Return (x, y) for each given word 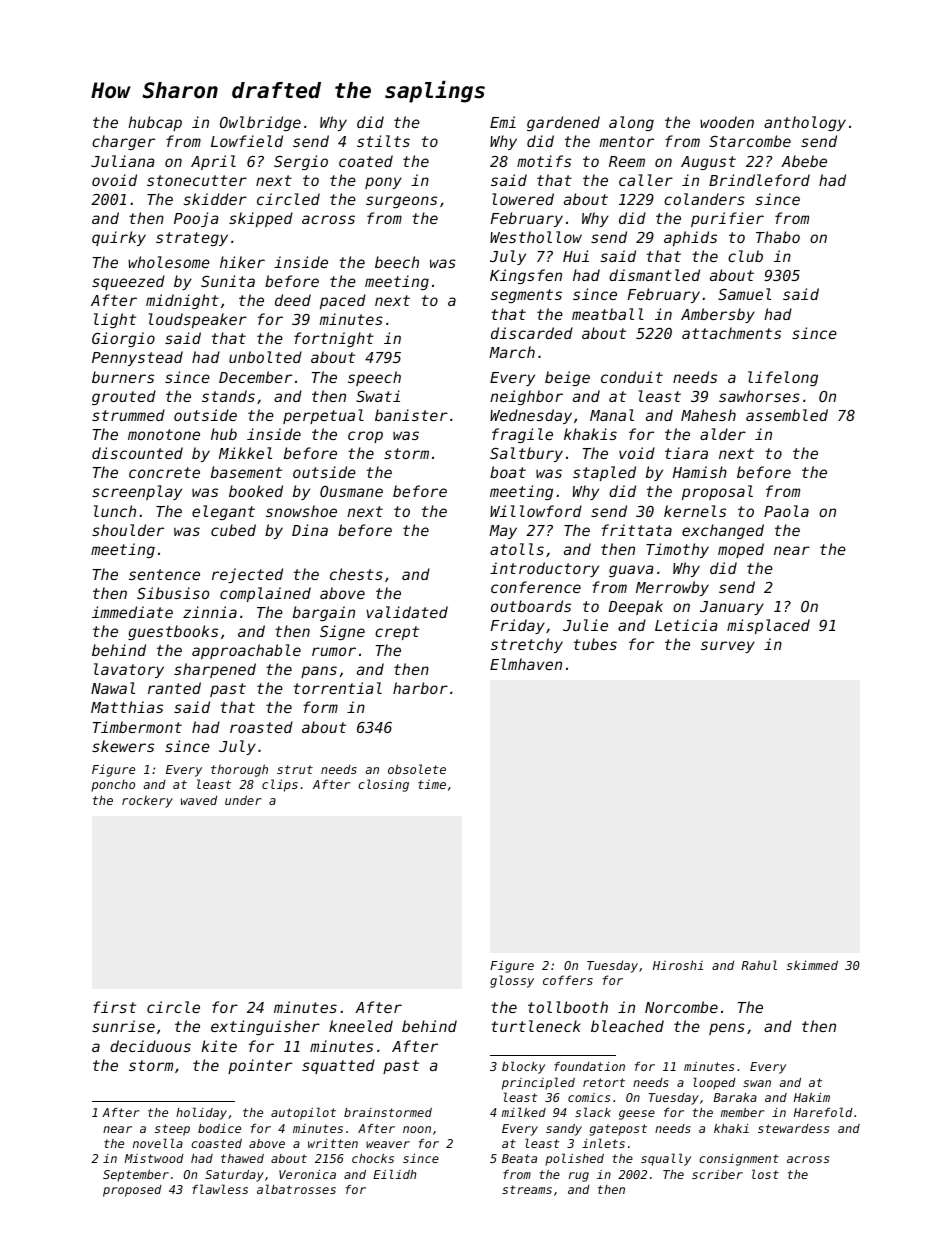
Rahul (759, 965)
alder (723, 434)
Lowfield (247, 141)
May (503, 532)
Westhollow (536, 237)
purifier (727, 219)
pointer (260, 1066)
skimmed (812, 965)
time (432, 784)
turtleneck (536, 1026)
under (243, 800)
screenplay (137, 492)
